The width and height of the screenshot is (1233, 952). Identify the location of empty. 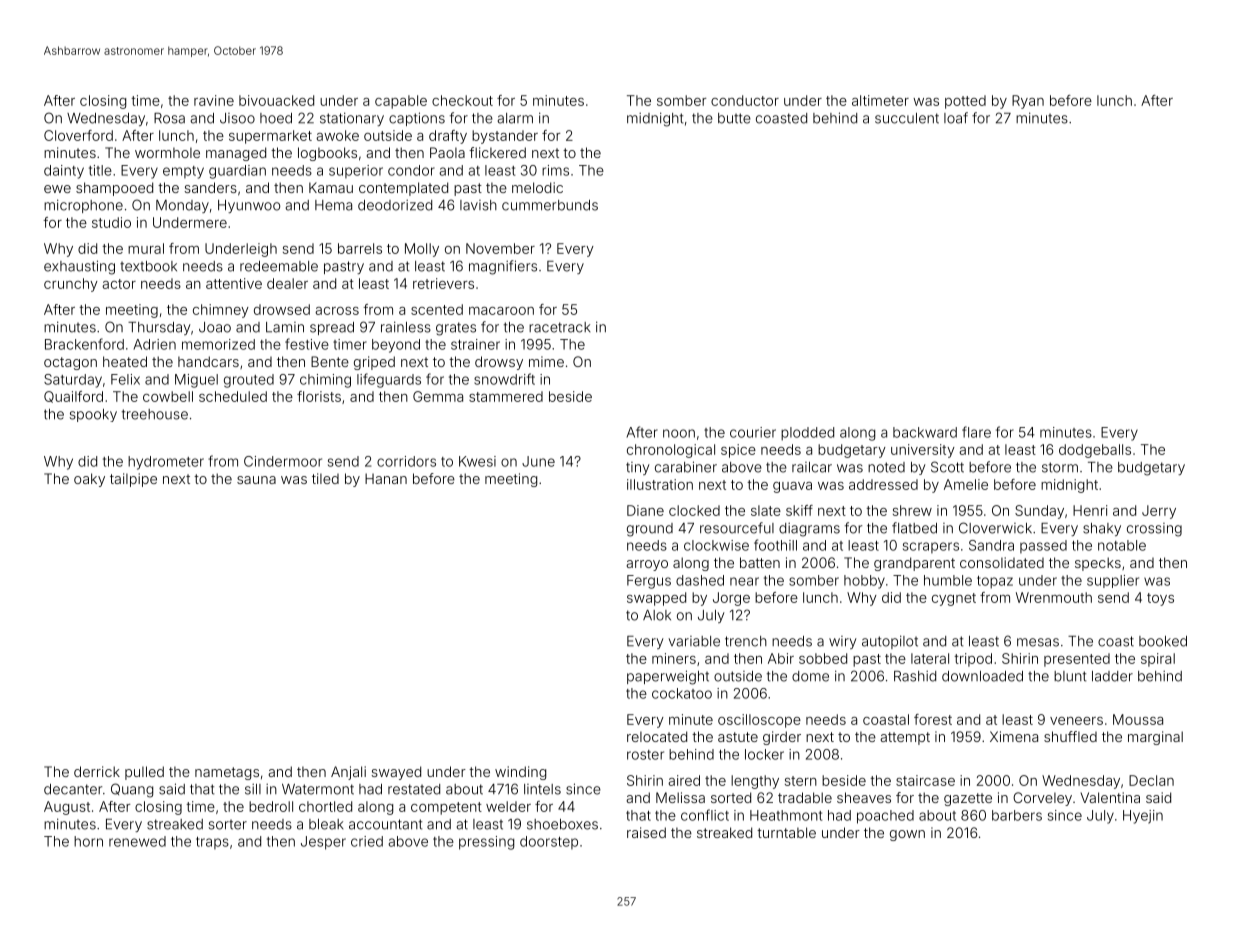
(183, 172).
